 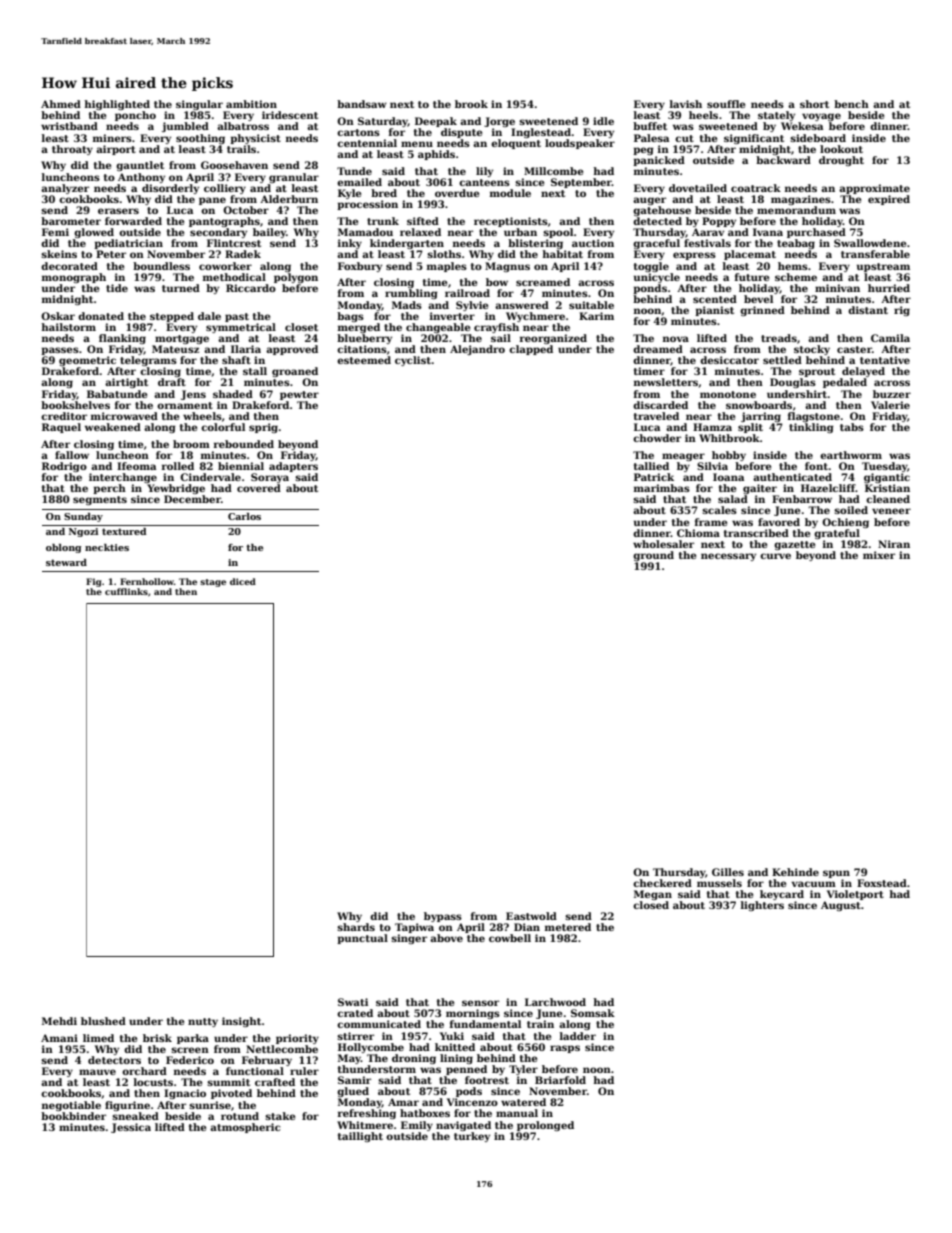 What do you see at coordinates (409, 939) in the screenshot?
I see `singer` at bounding box center [409, 939].
